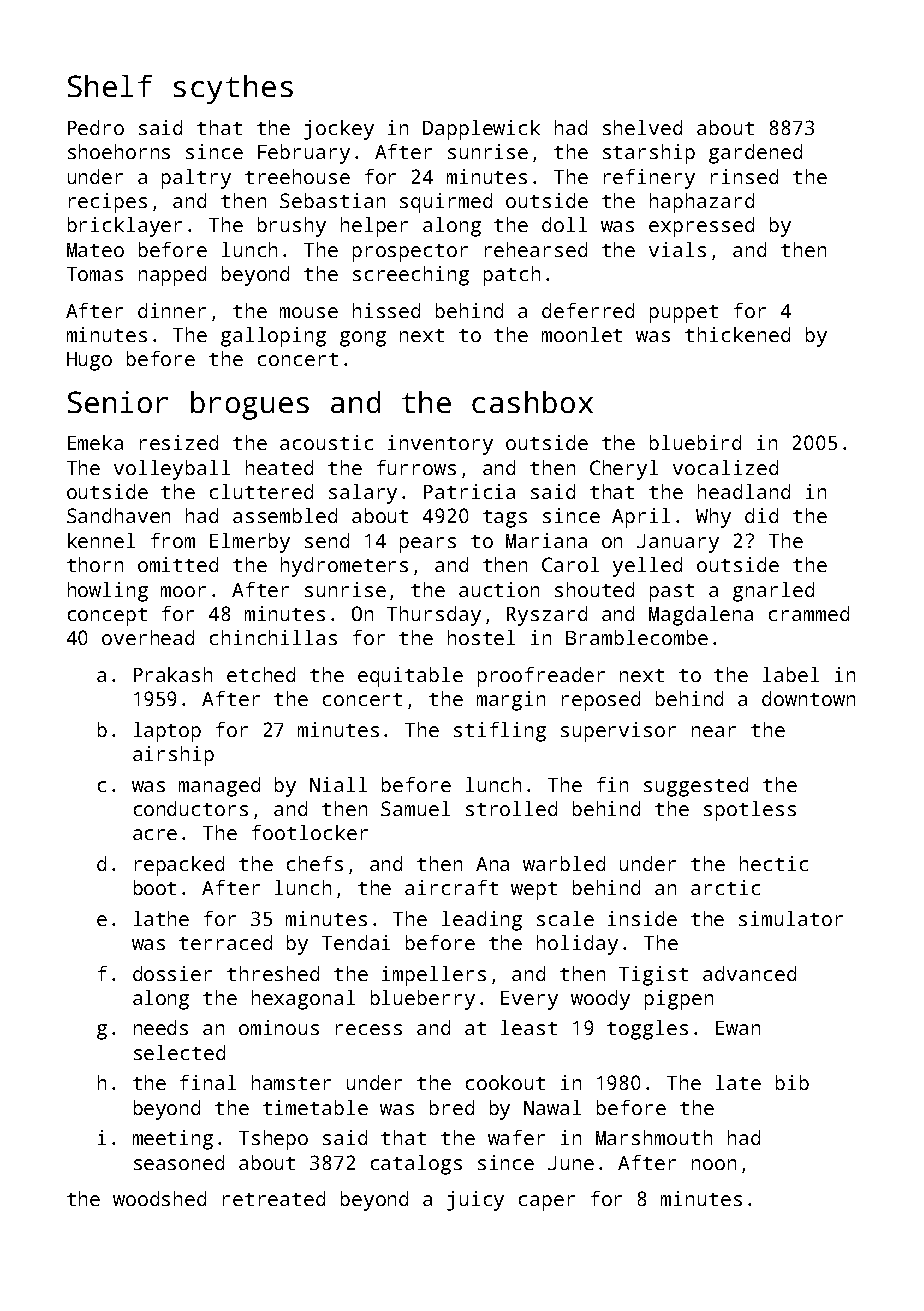 The image size is (924, 1311). Describe the element at coordinates (511, 808) in the screenshot. I see `strolled` at that location.
